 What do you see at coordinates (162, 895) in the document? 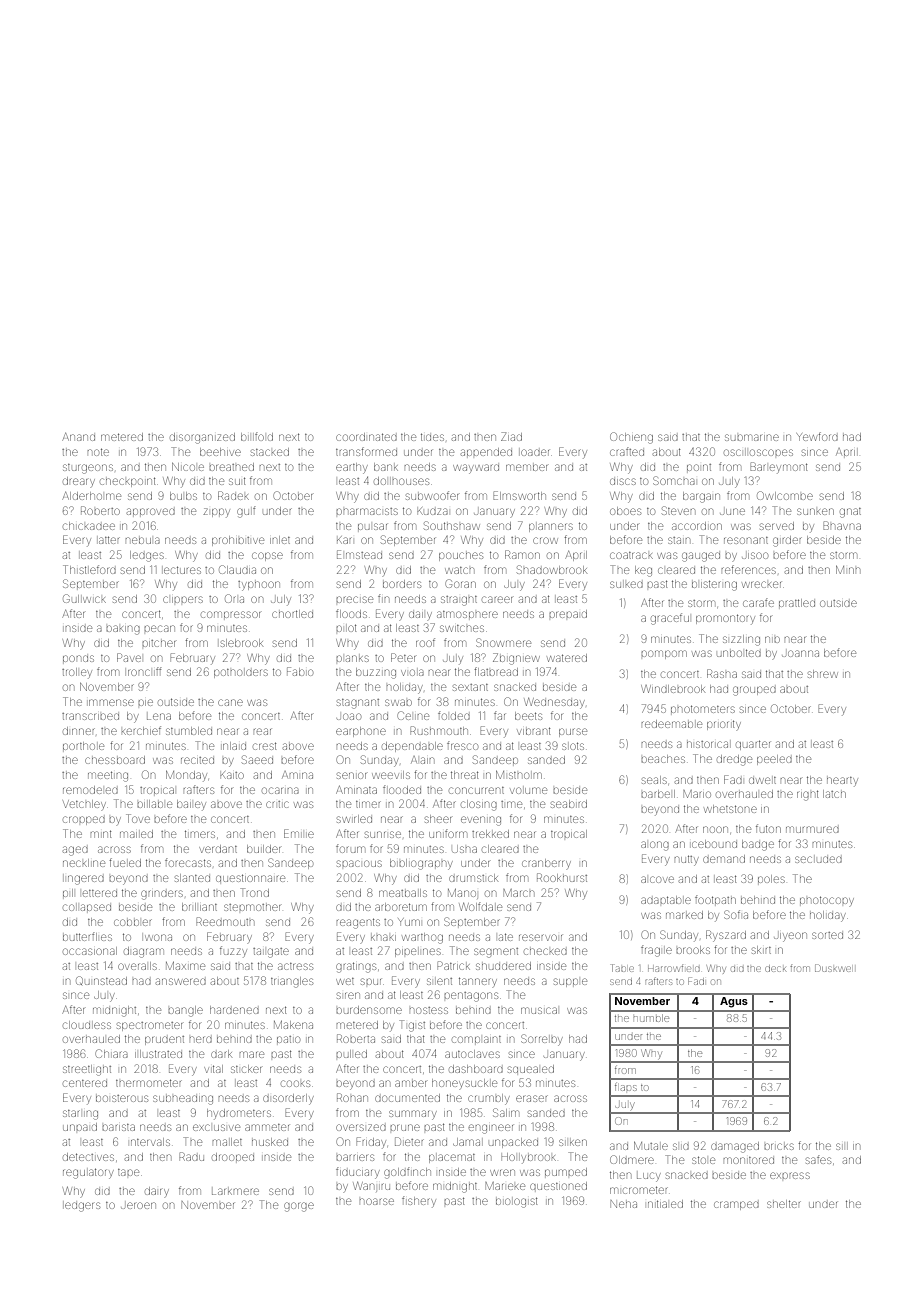
I see `grinders` at bounding box center [162, 895].
